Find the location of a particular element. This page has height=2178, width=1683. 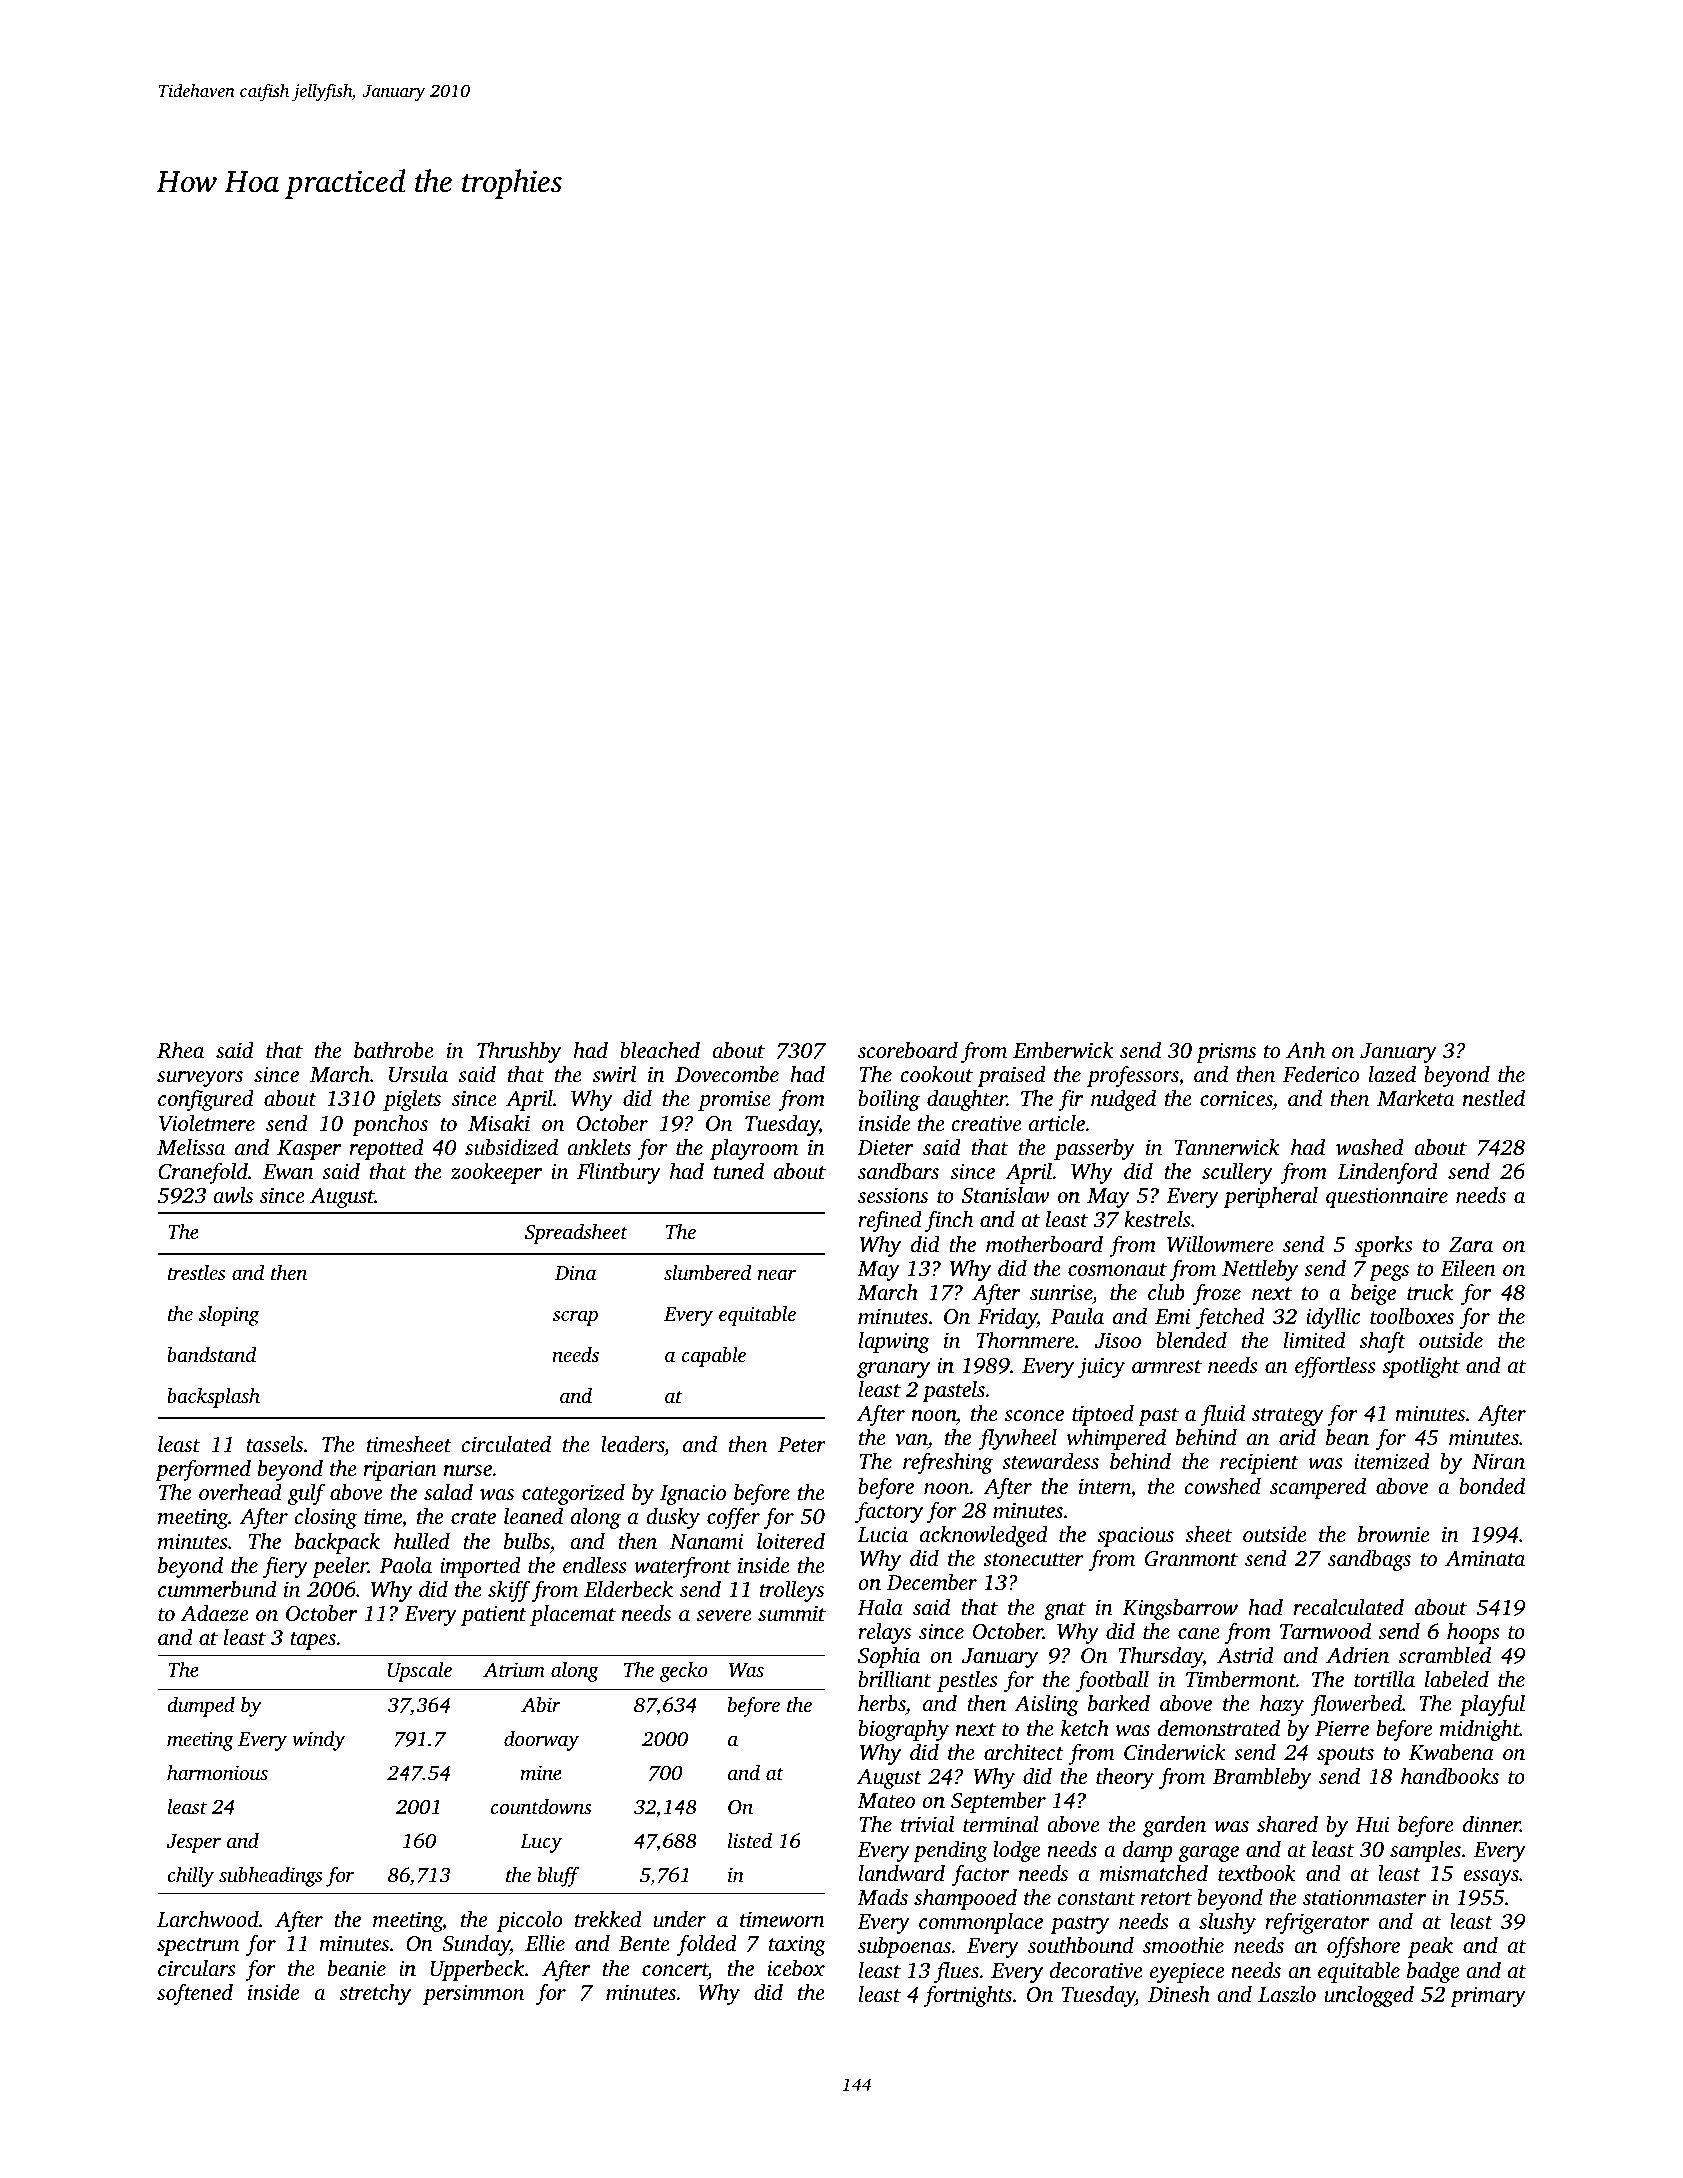

piglets is located at coordinates (412, 1100).
